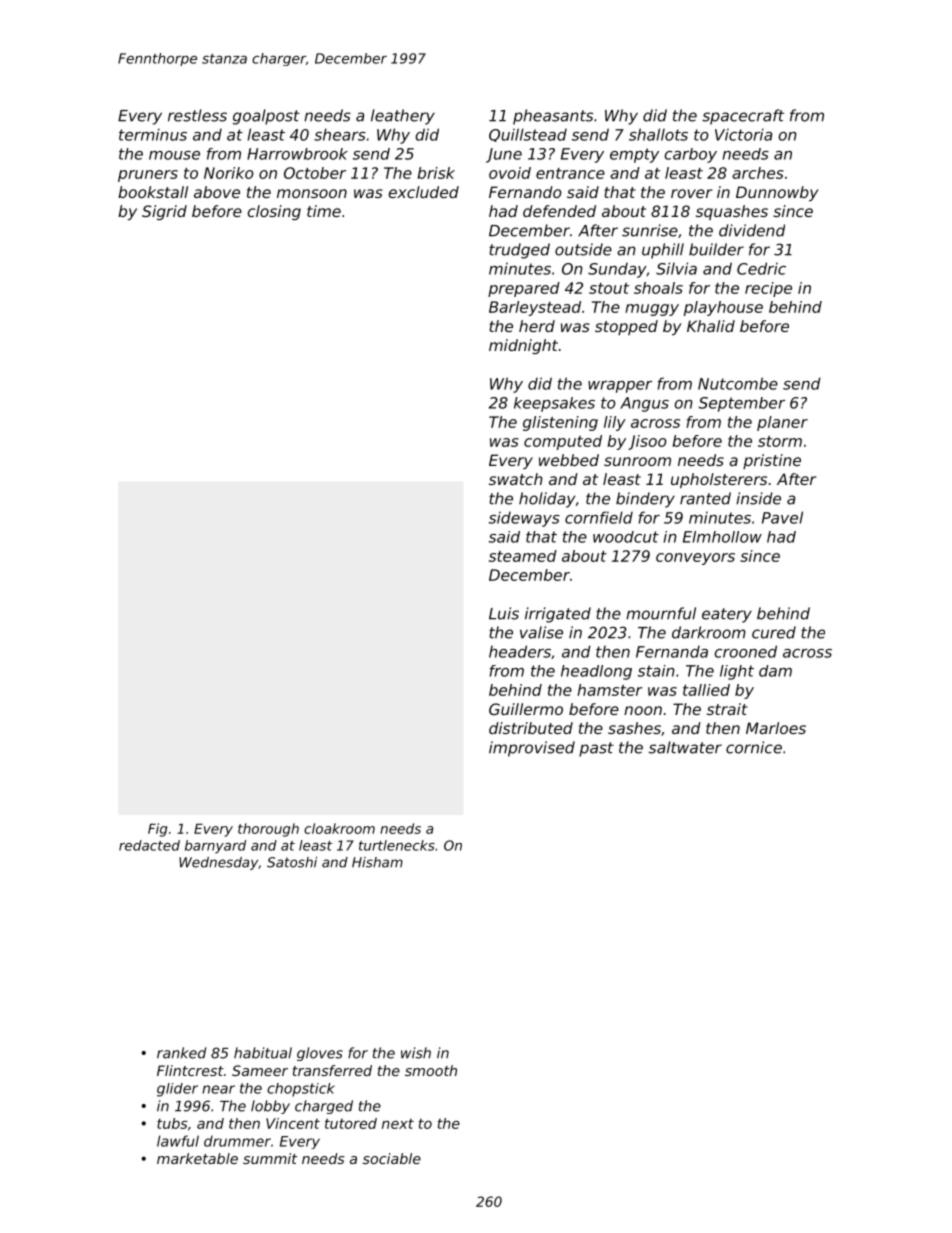 The height and width of the screenshot is (1233, 952). Describe the element at coordinates (392, 1158) in the screenshot. I see `sociable` at that location.
